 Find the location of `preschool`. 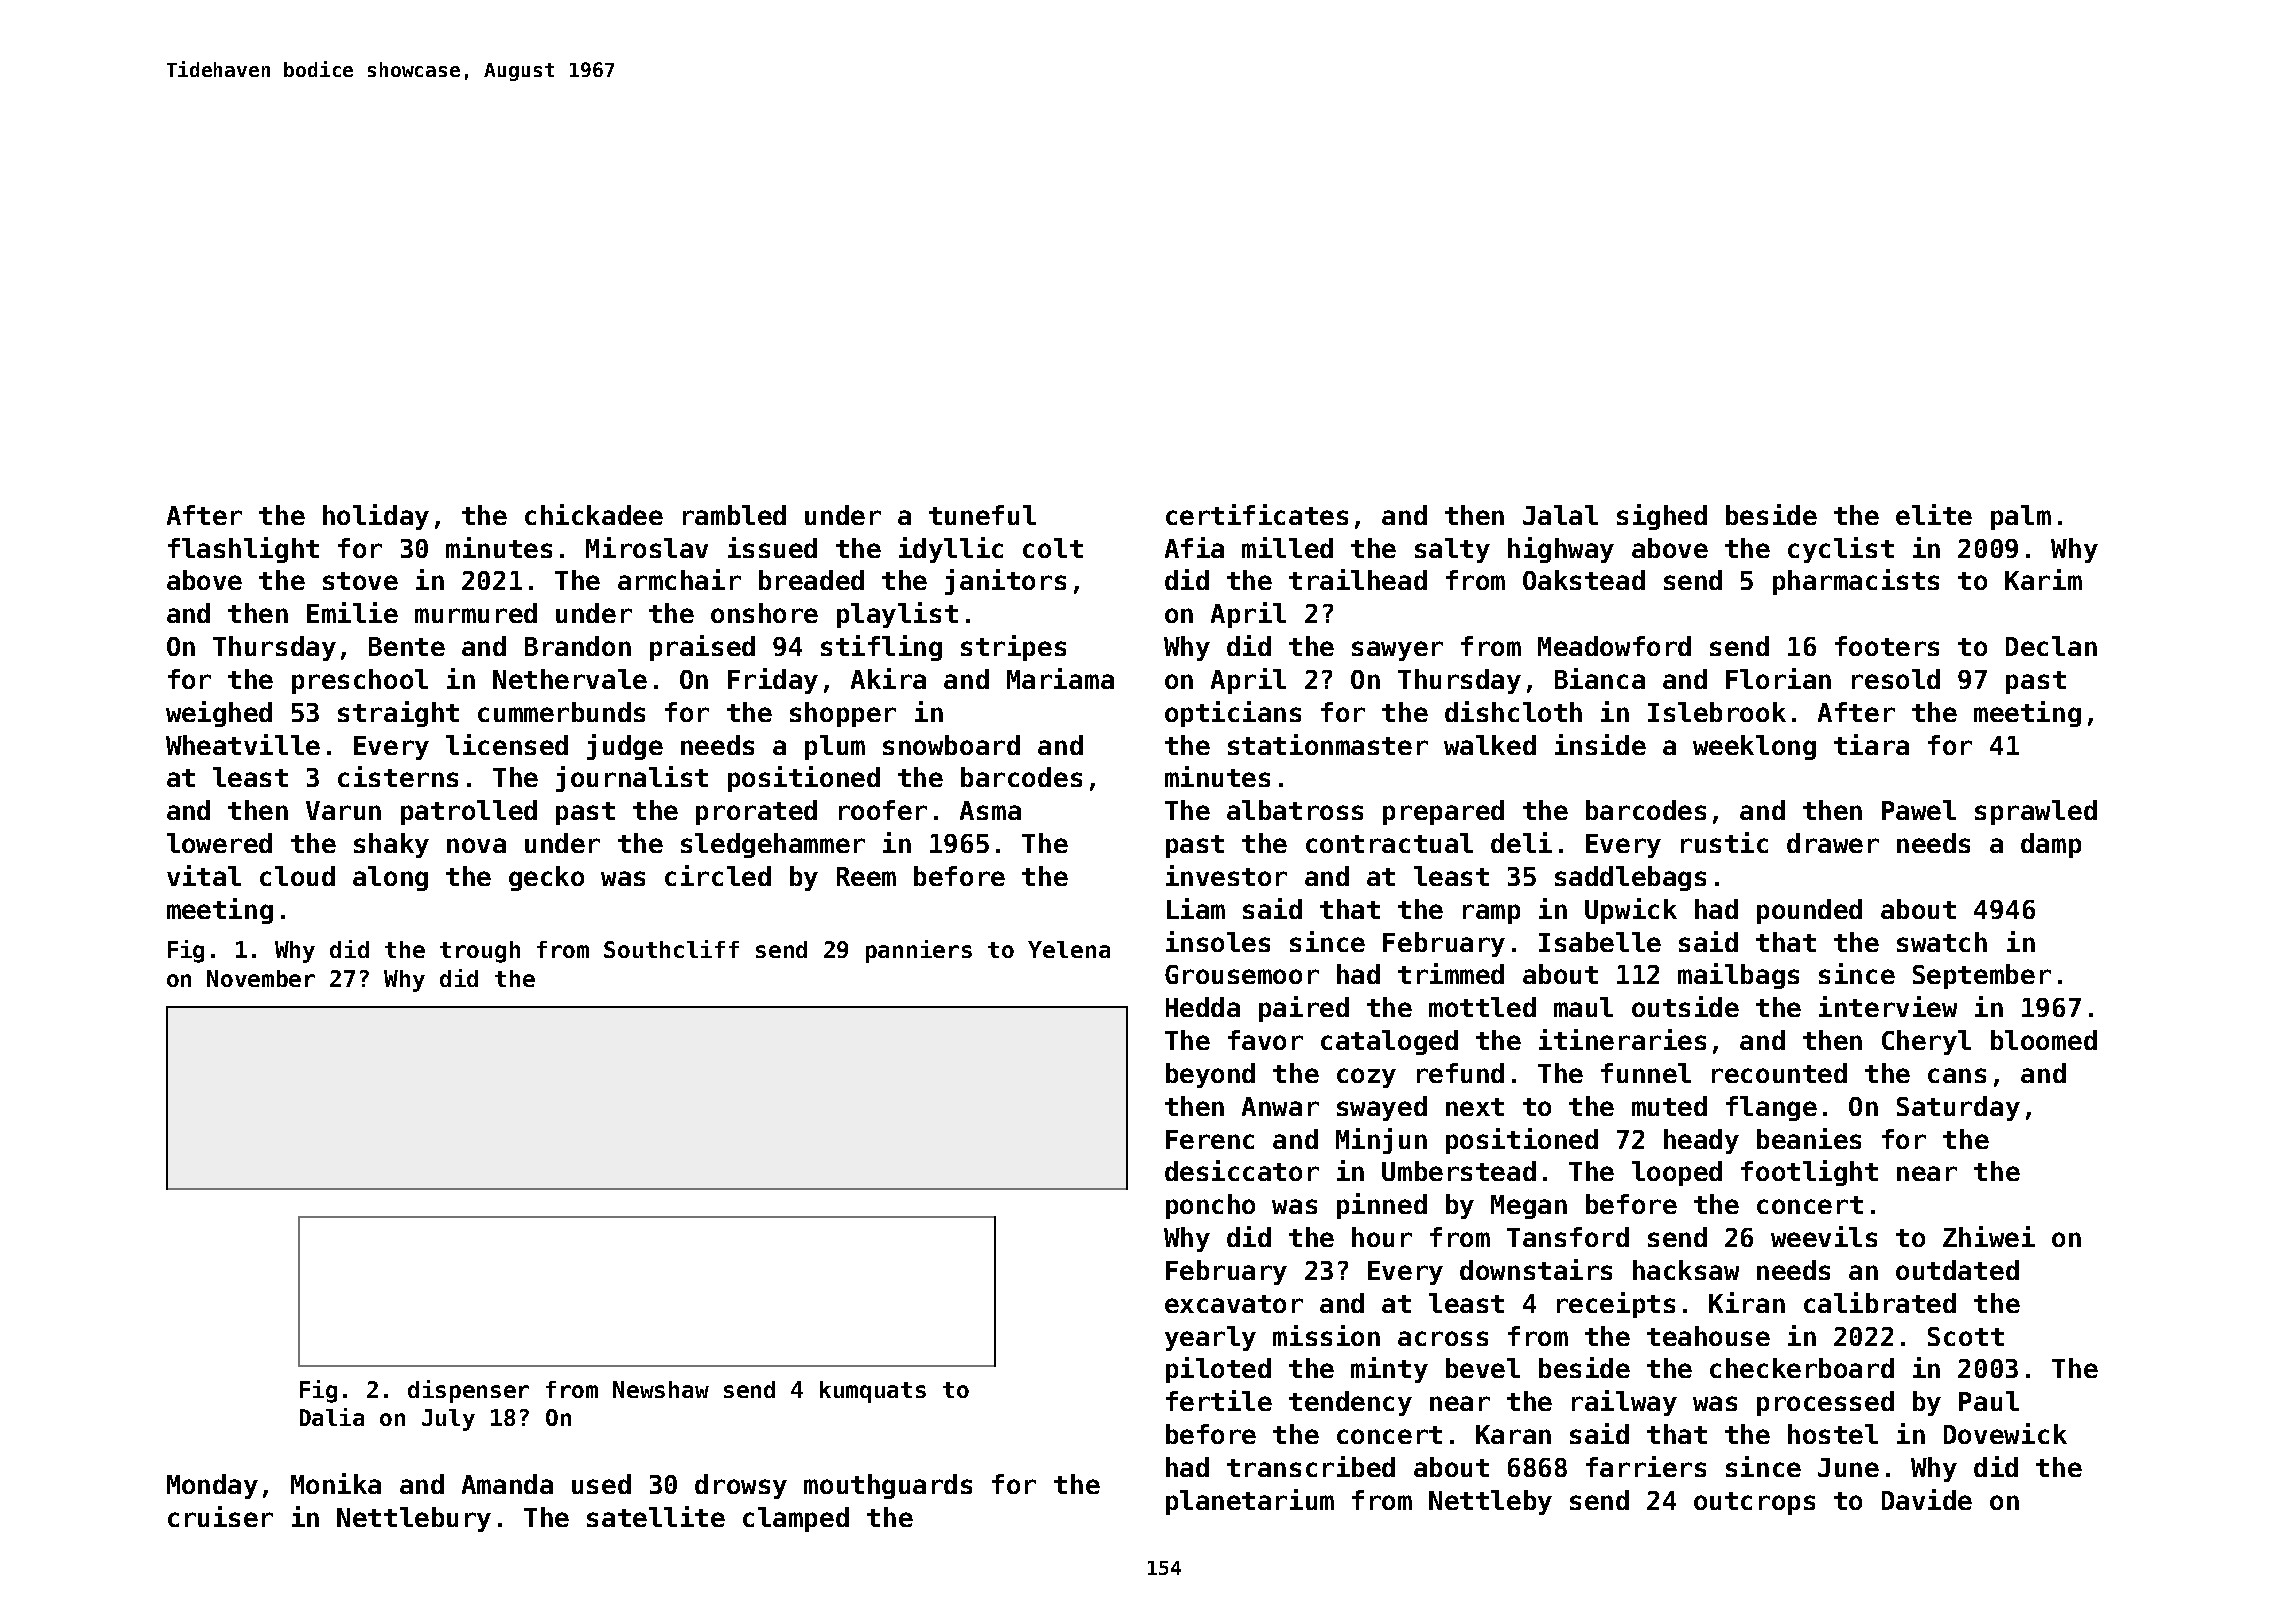

preschool is located at coordinates (360, 681).
